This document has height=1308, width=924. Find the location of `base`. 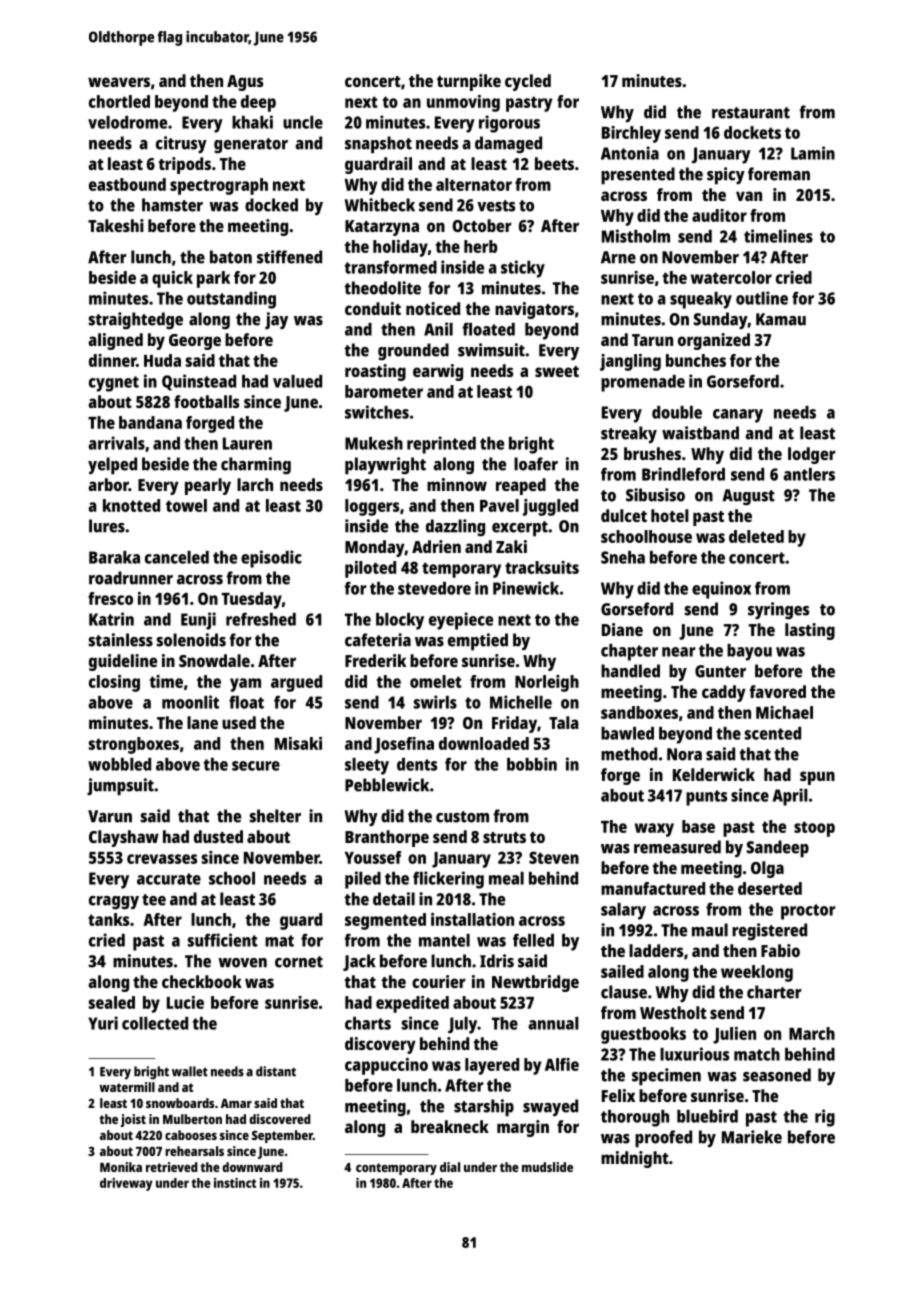

base is located at coordinates (698, 826).
